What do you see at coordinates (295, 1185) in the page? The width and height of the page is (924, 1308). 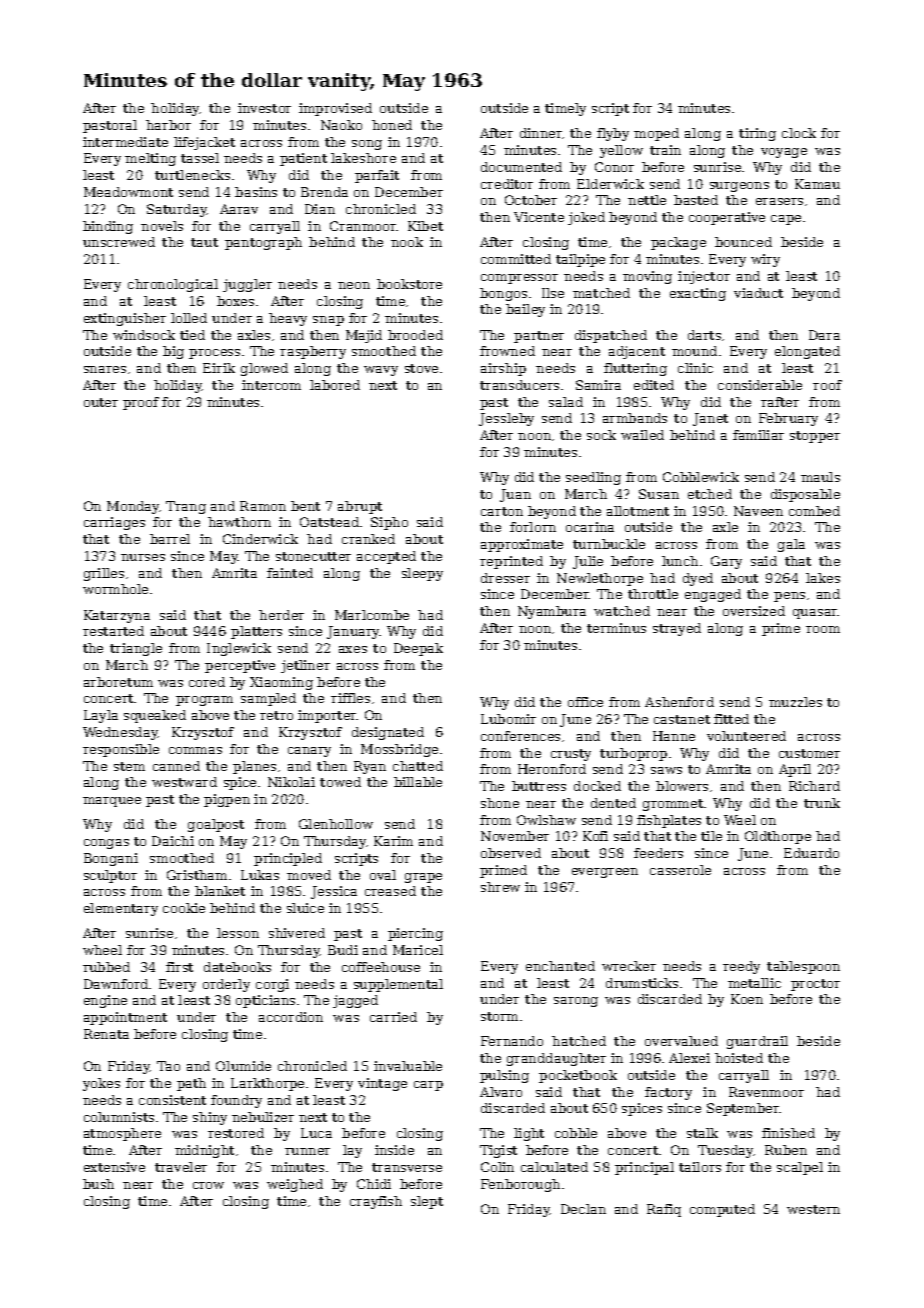 I see `weighed` at bounding box center [295, 1185].
